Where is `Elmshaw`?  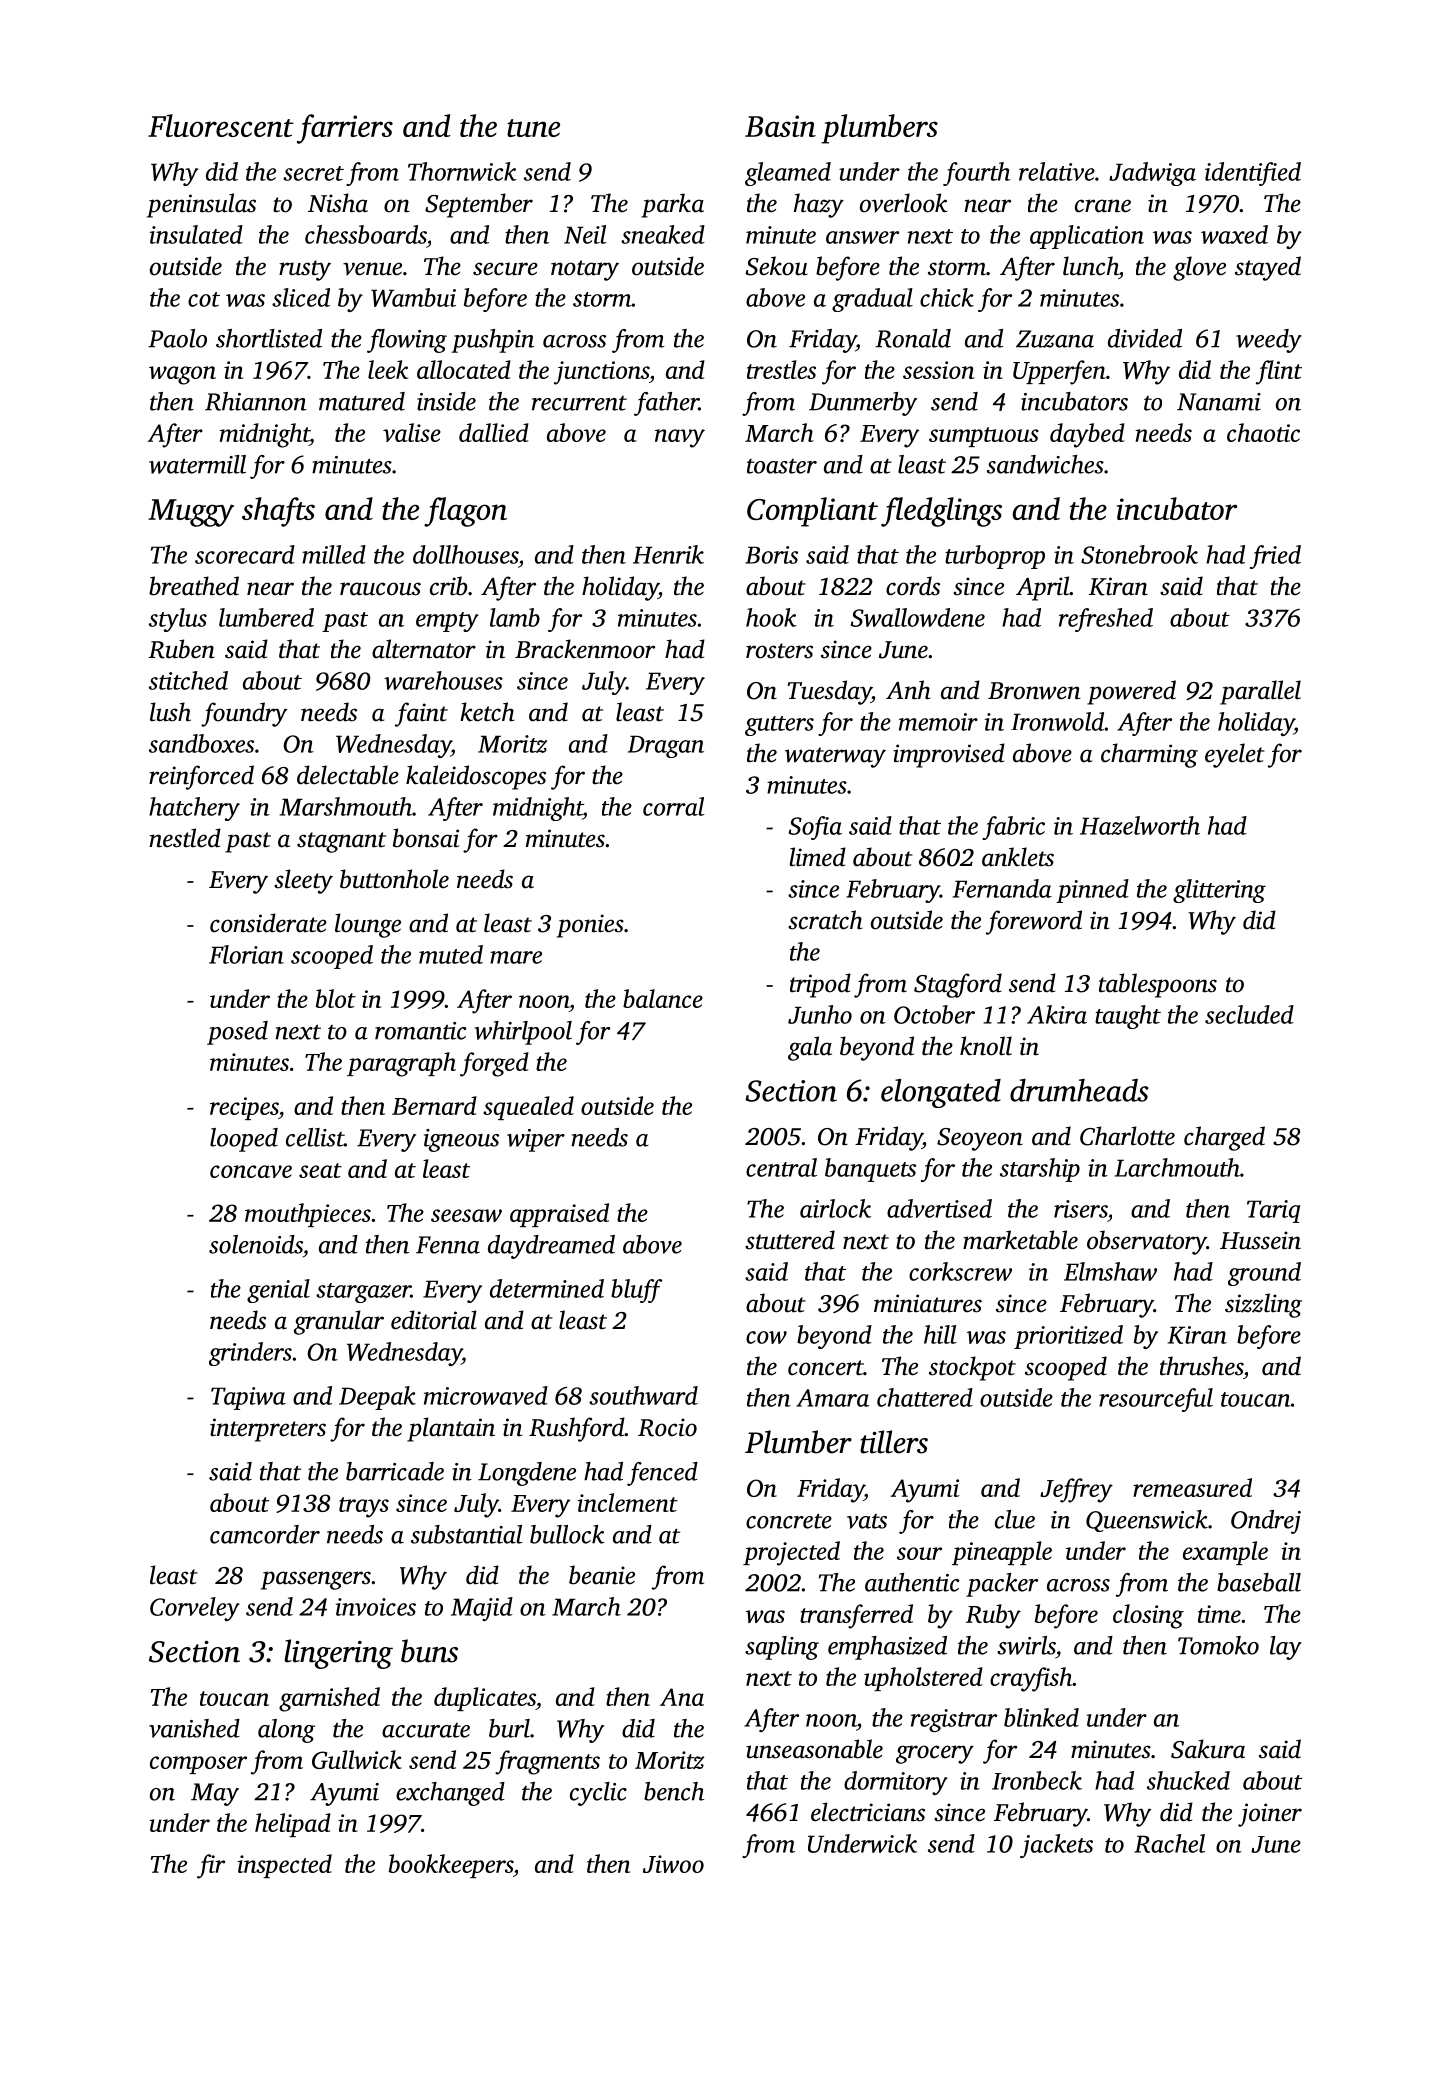
Elmshaw is located at coordinates (1110, 1271).
